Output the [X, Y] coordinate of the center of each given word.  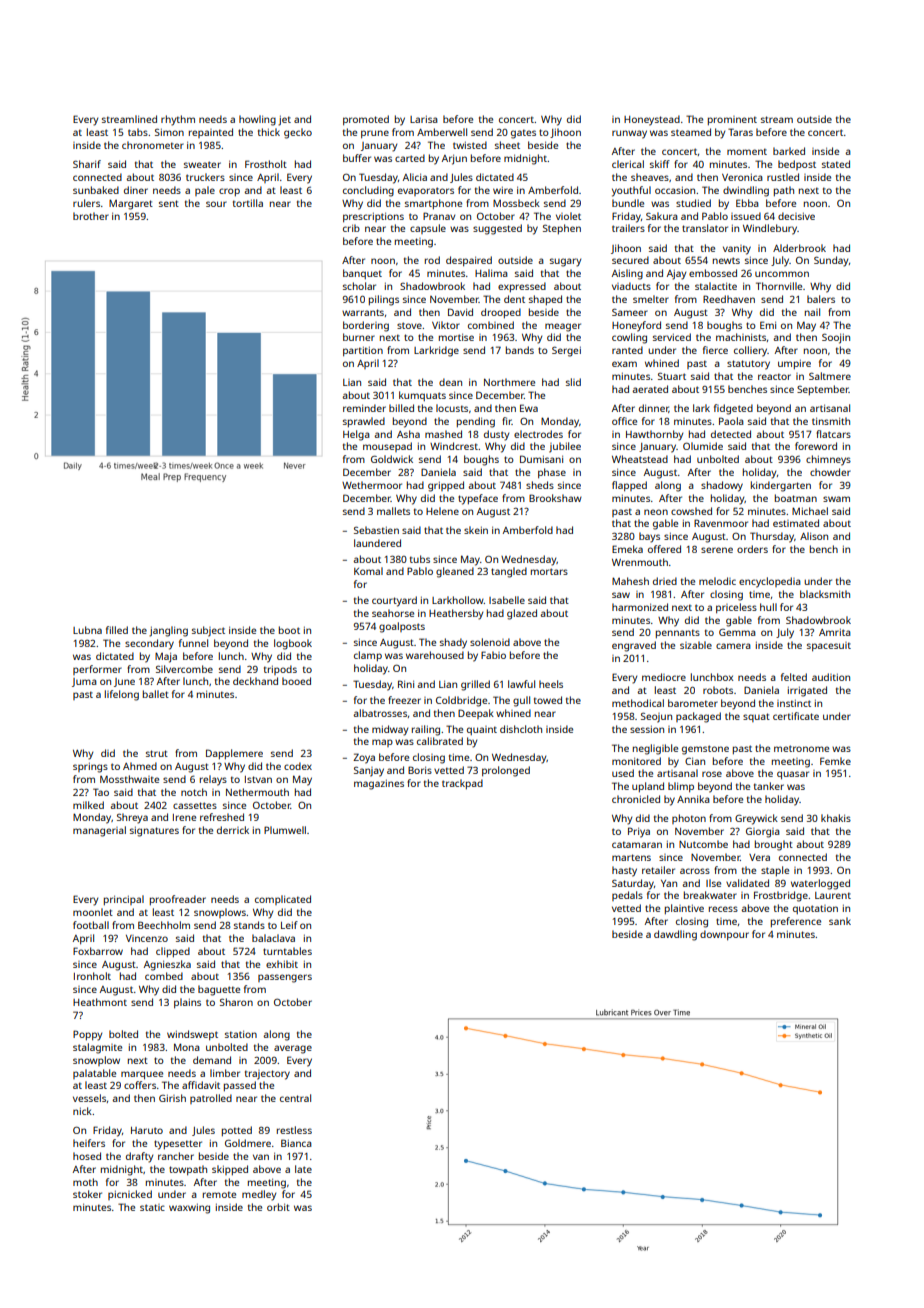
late [303, 1169]
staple [775, 871]
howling [257, 120]
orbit [278, 1207]
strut [157, 753]
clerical [628, 164]
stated [836, 164]
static [152, 1207]
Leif [289, 925]
